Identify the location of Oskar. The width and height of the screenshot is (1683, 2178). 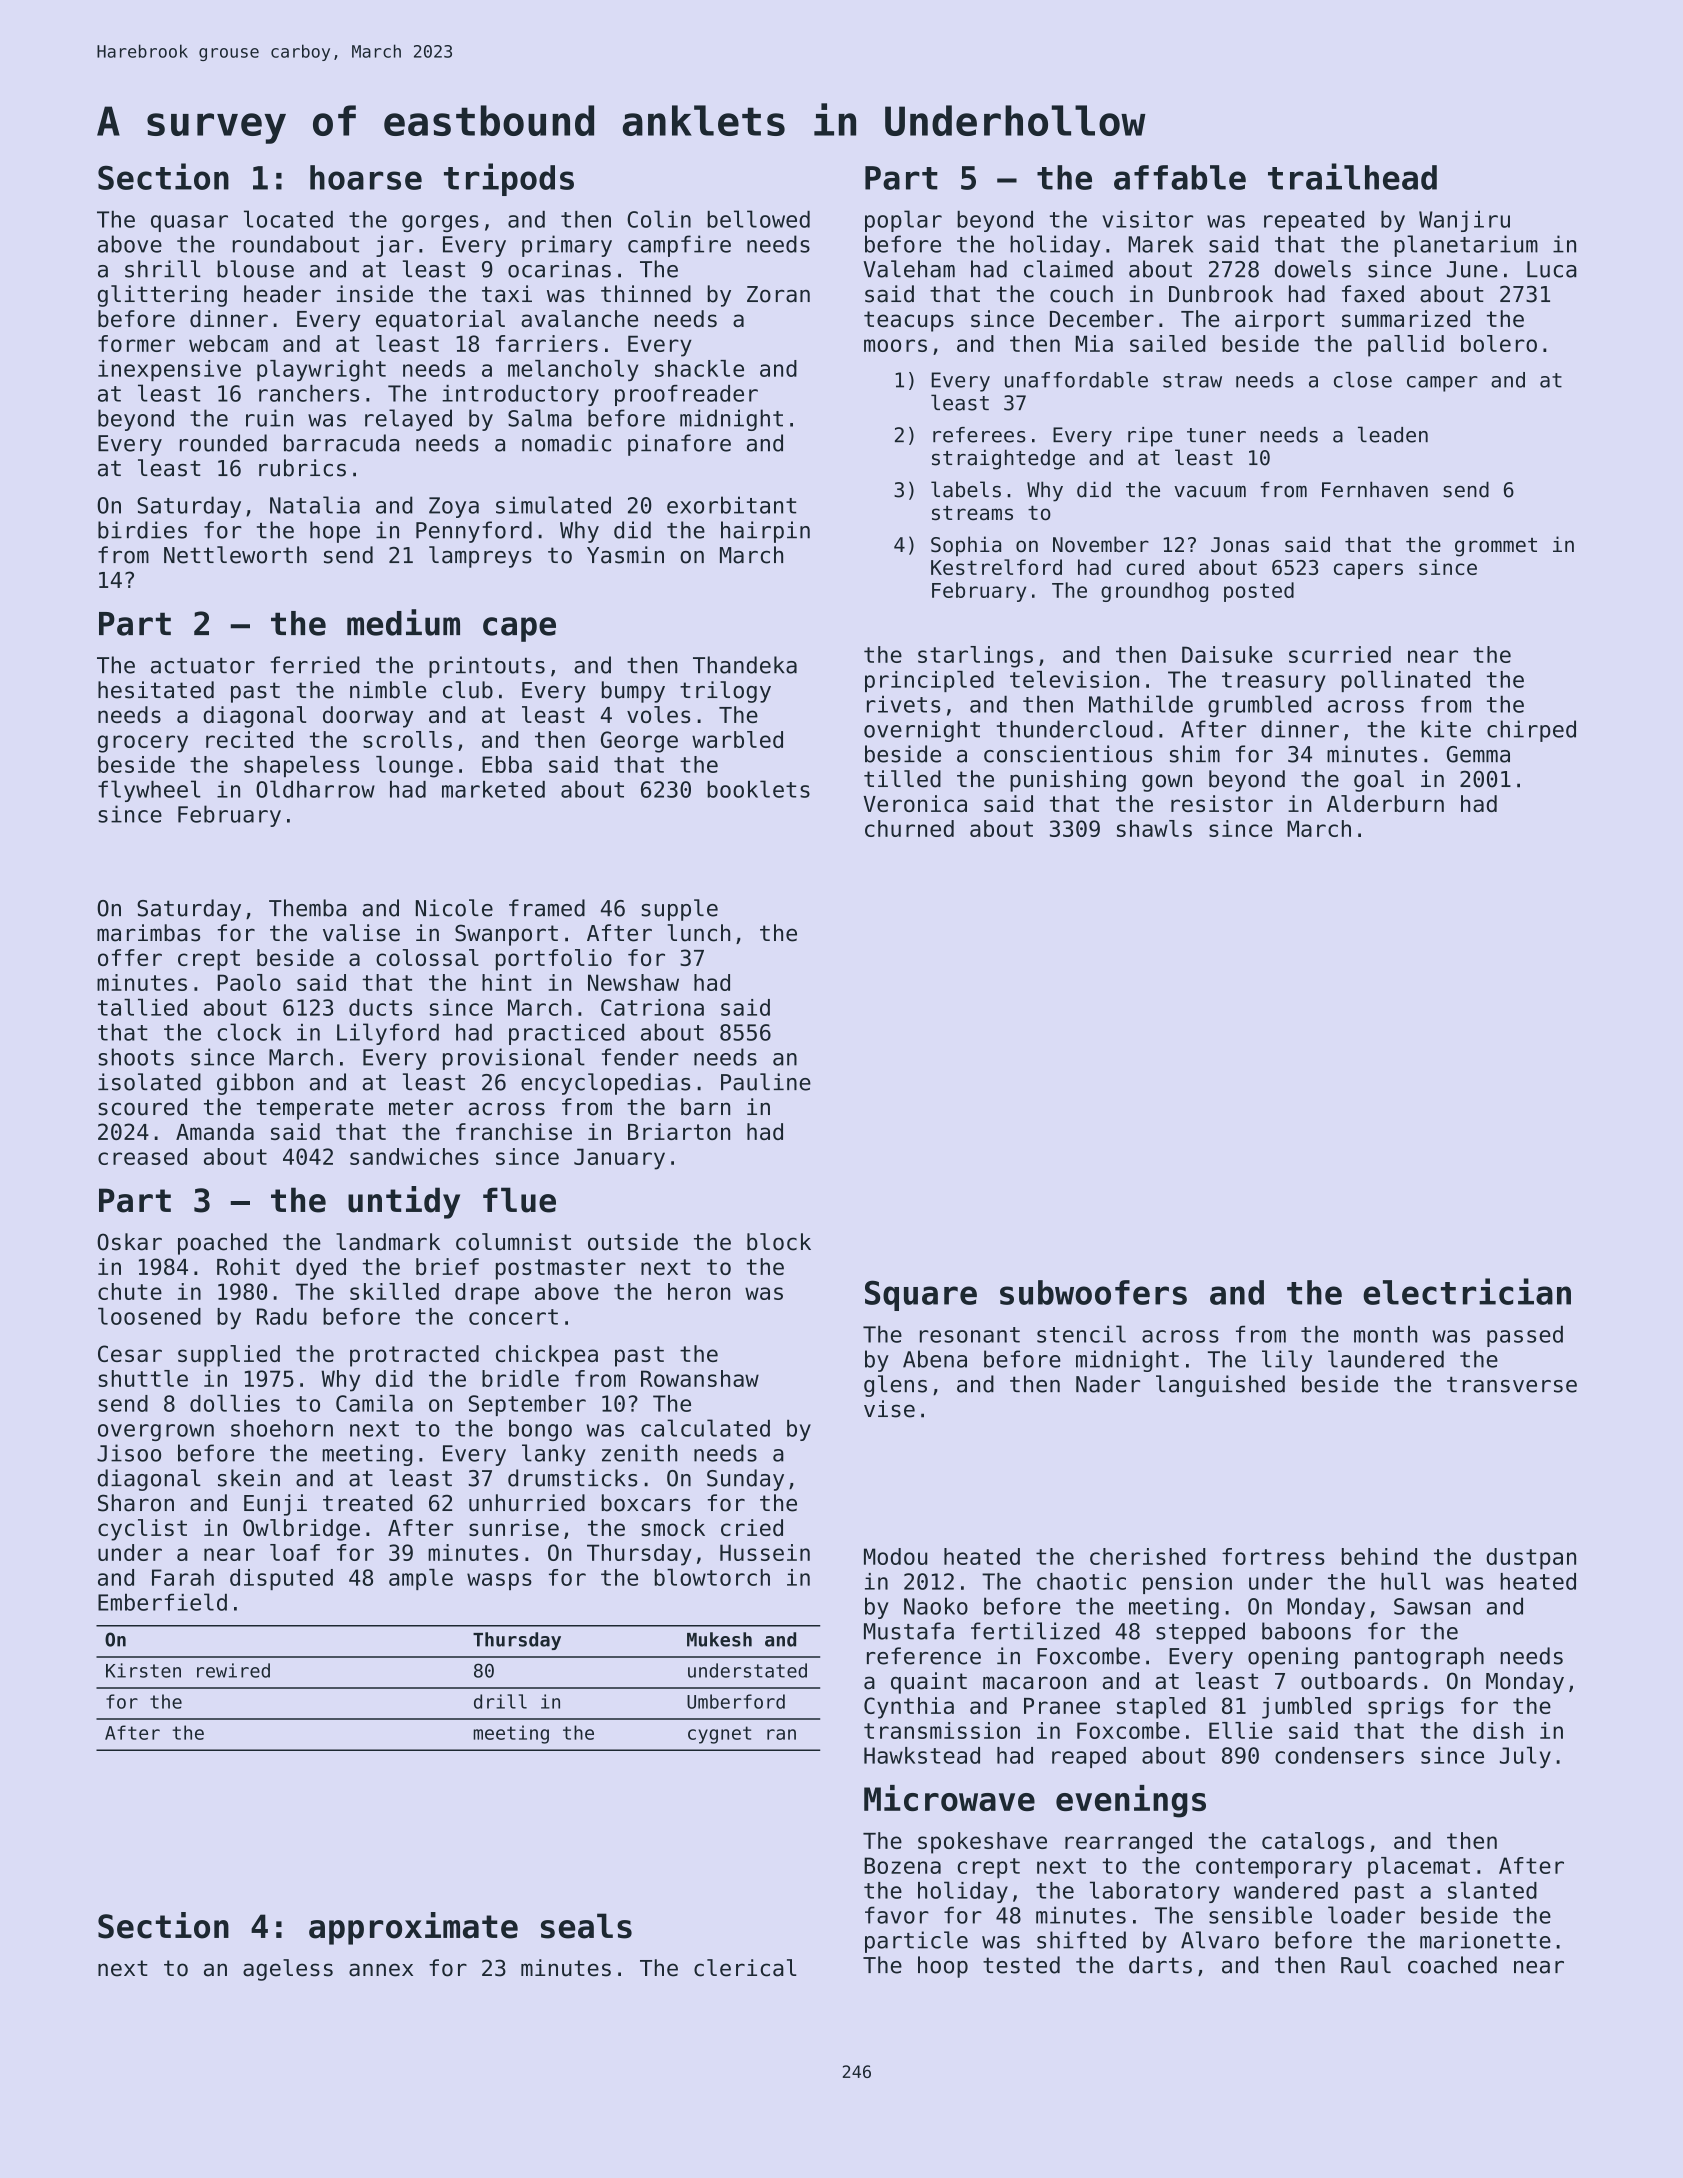
(129, 1242).
